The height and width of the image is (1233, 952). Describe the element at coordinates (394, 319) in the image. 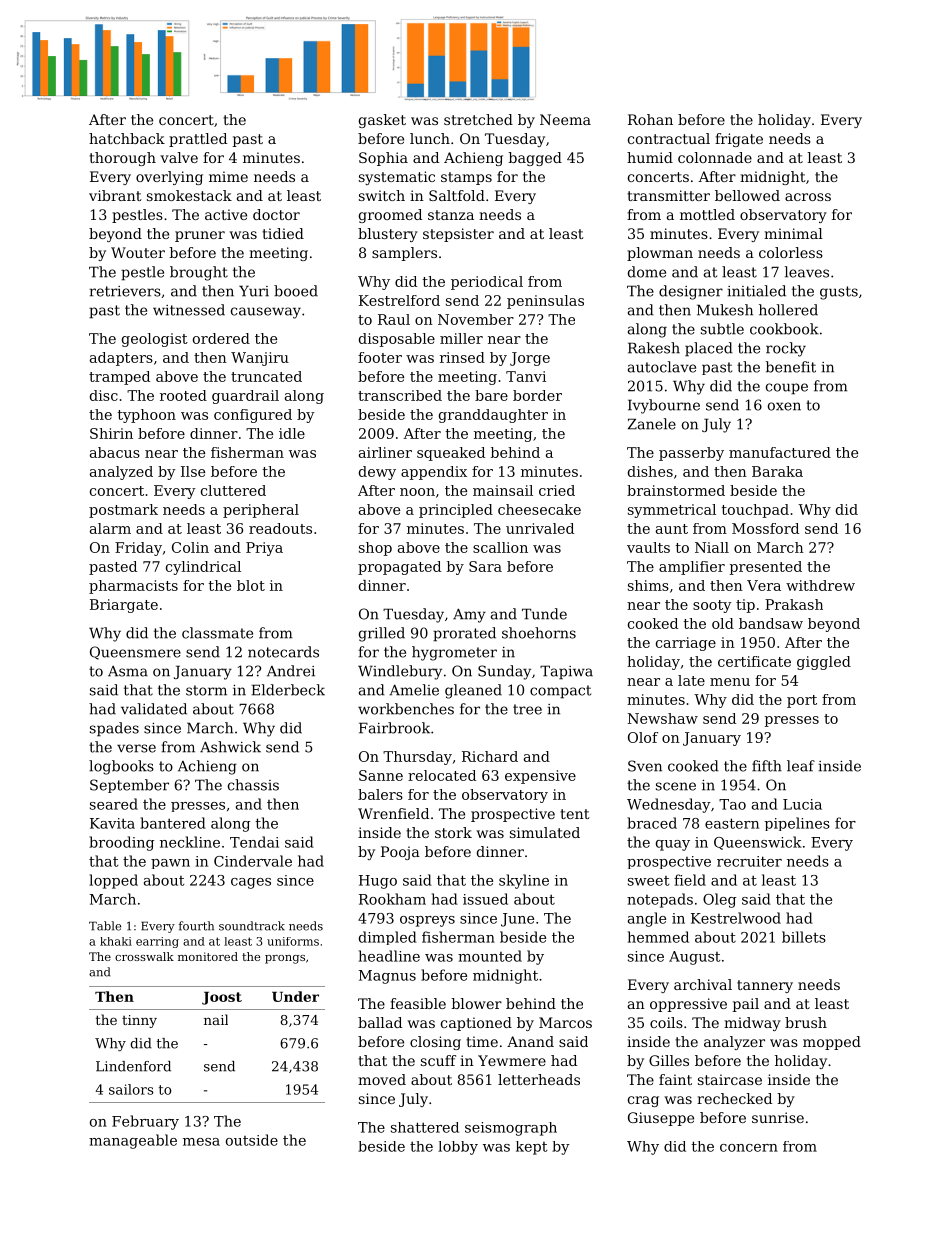

I see `Raul` at that location.
